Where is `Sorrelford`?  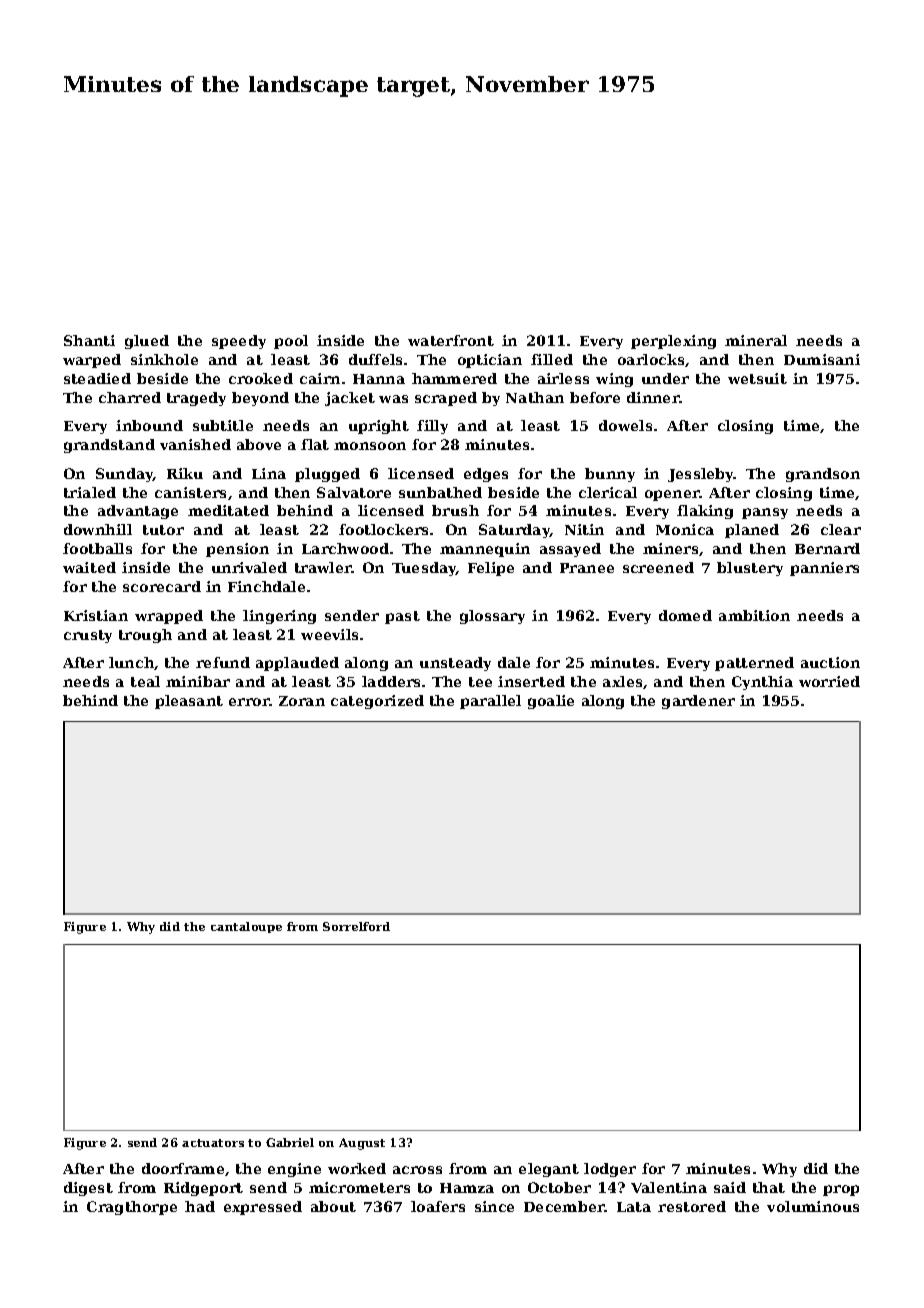 Sorrelford is located at coordinates (356, 926).
